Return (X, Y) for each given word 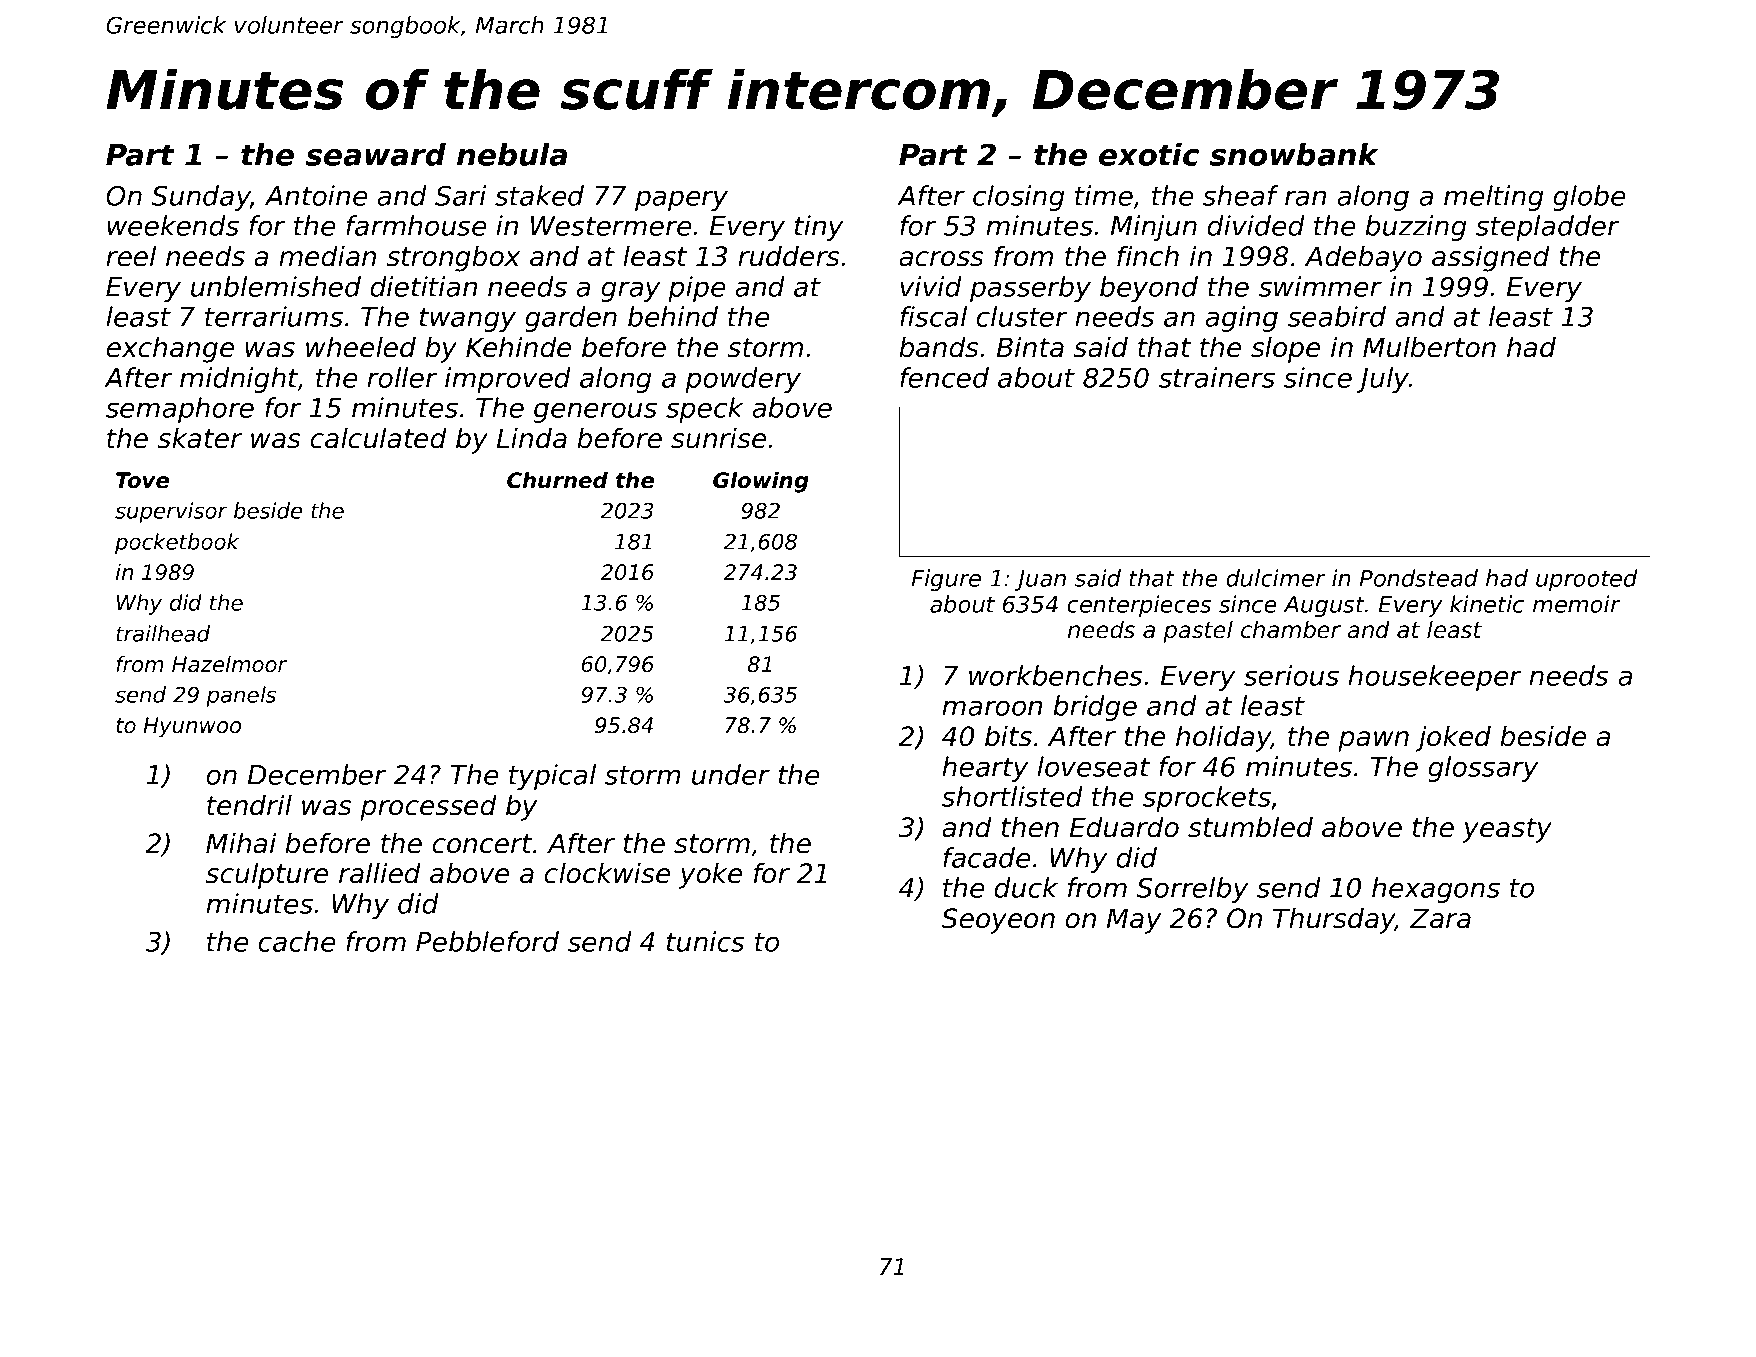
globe (1589, 198)
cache (296, 941)
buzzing (1416, 228)
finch (1148, 256)
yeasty (1507, 830)
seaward (376, 154)
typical (552, 777)
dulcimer (1276, 578)
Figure (946, 580)
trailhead (163, 633)
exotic (1149, 154)
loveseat (1093, 766)
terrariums (274, 316)
